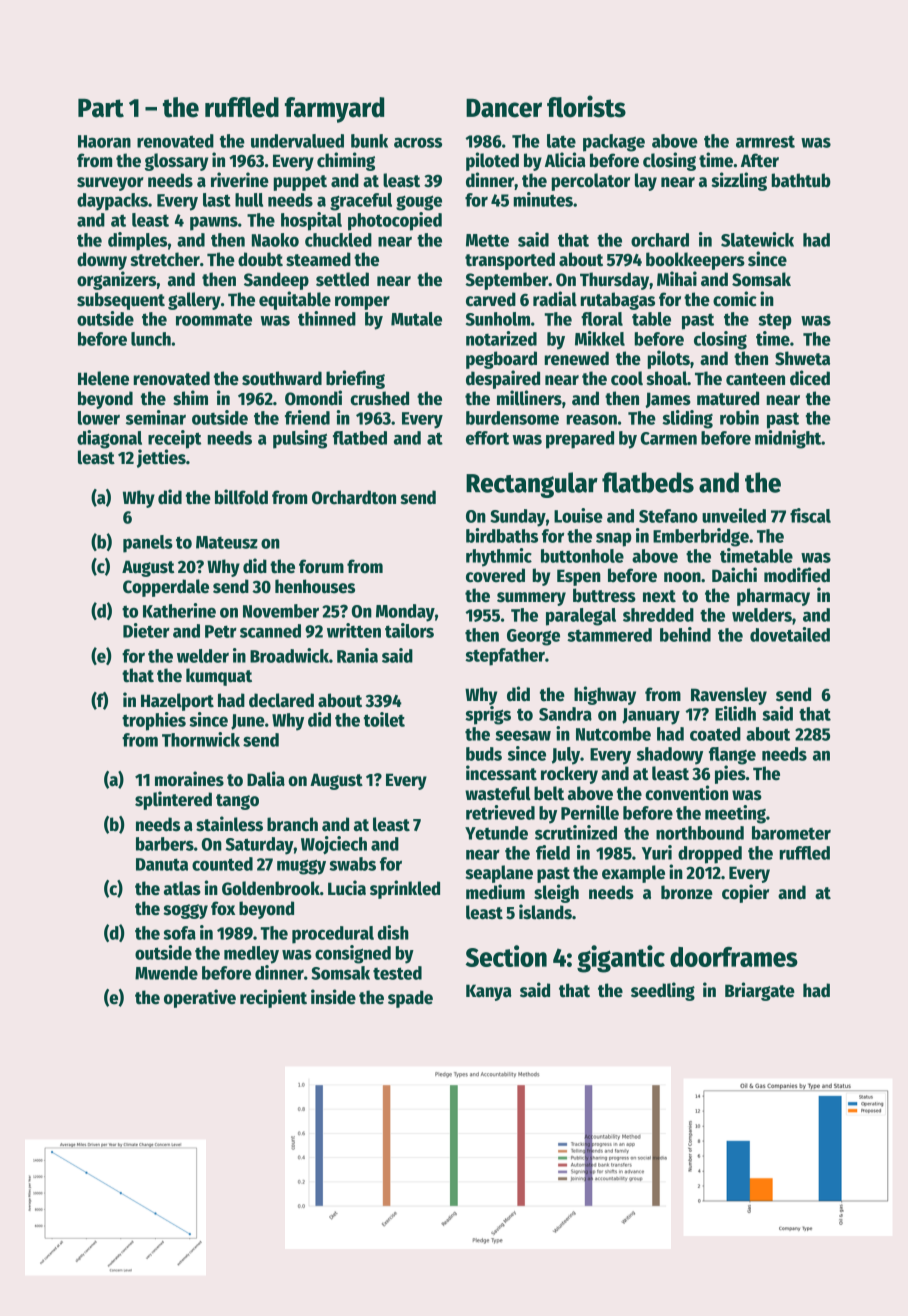 Image resolution: width=908 pixels, height=1316 pixels. What do you see at coordinates (101, 108) in the image?
I see `Part` at bounding box center [101, 108].
